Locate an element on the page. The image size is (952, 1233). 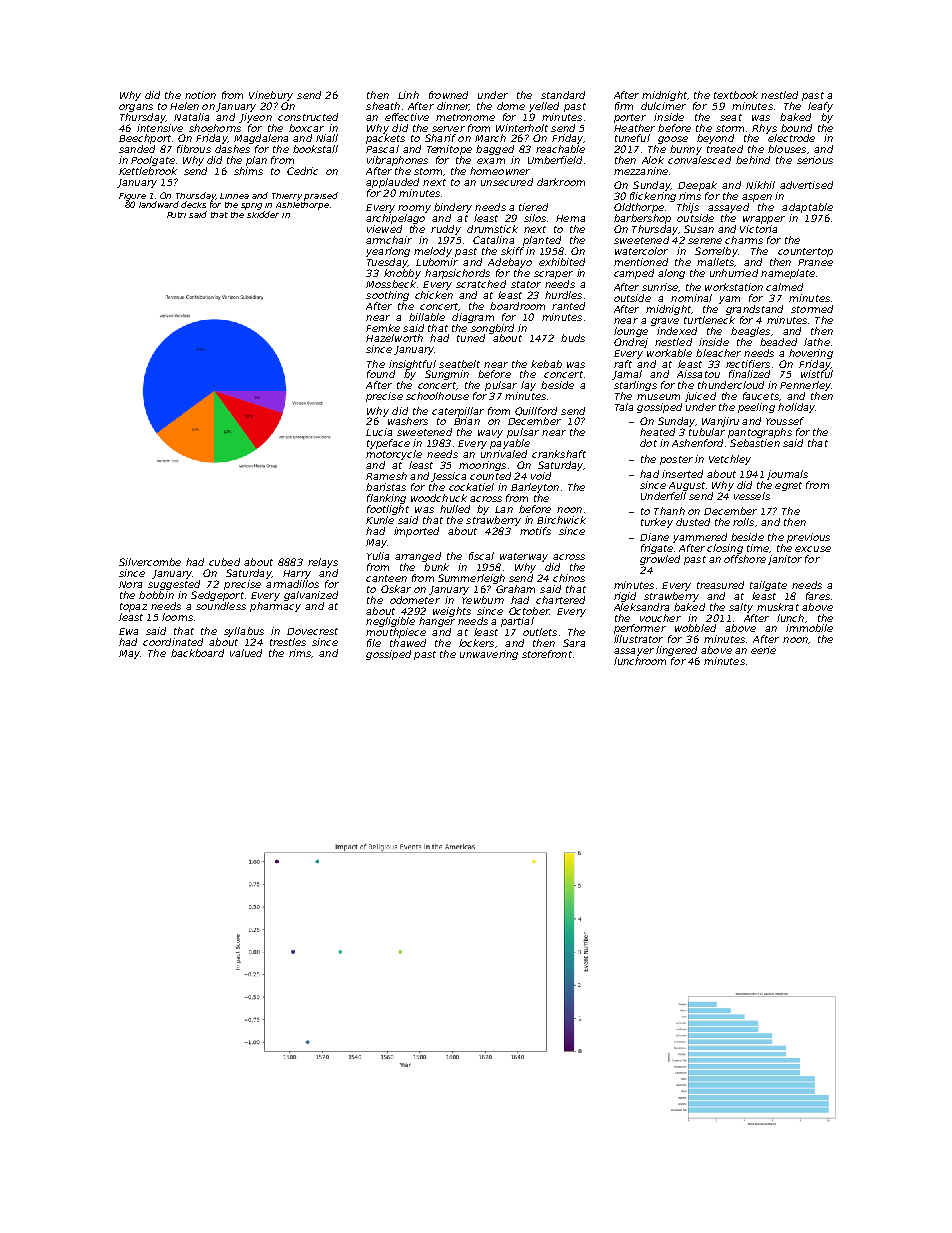
Natalia is located at coordinates (191, 117).
